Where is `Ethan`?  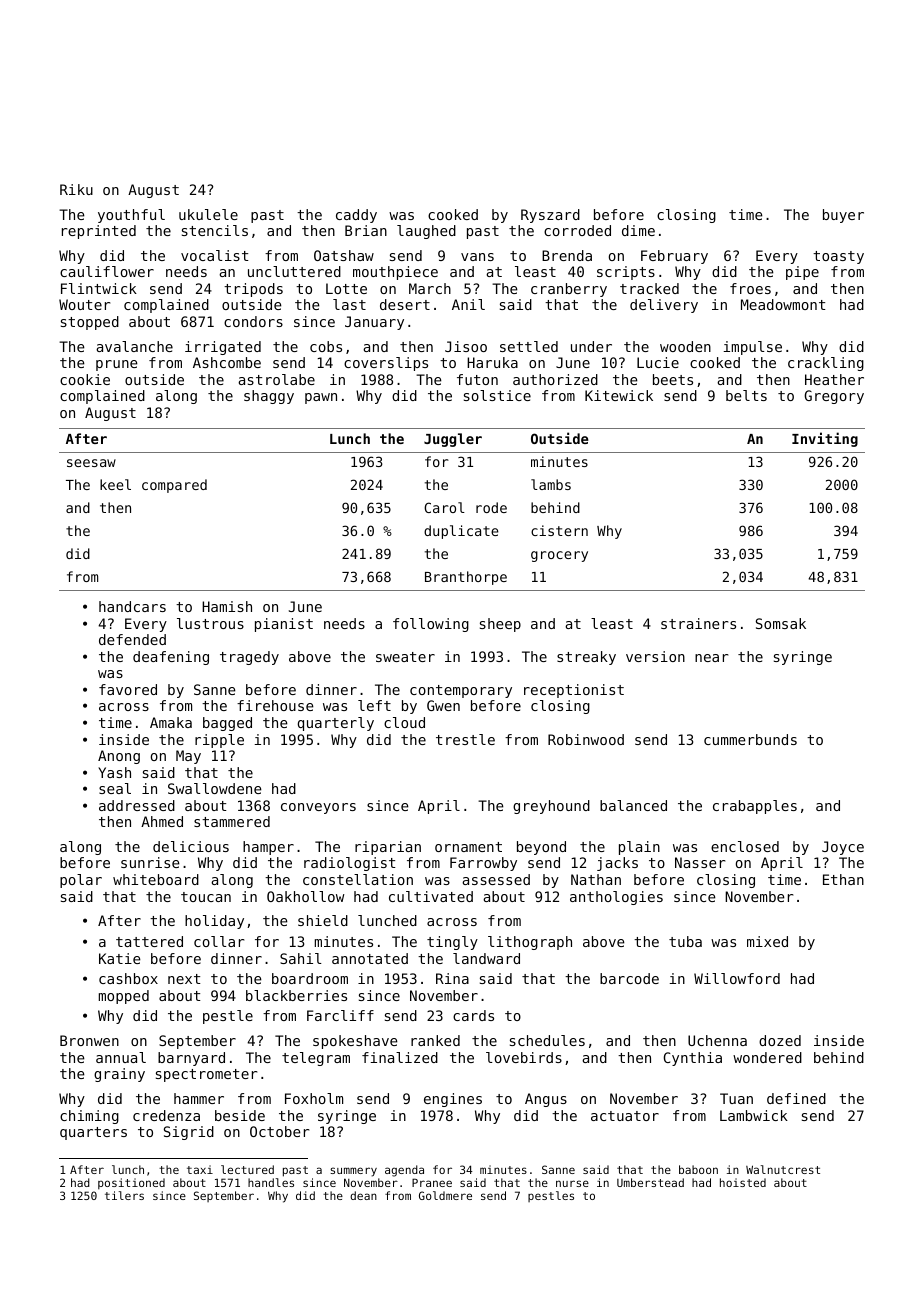
Ethan is located at coordinates (843, 879).
